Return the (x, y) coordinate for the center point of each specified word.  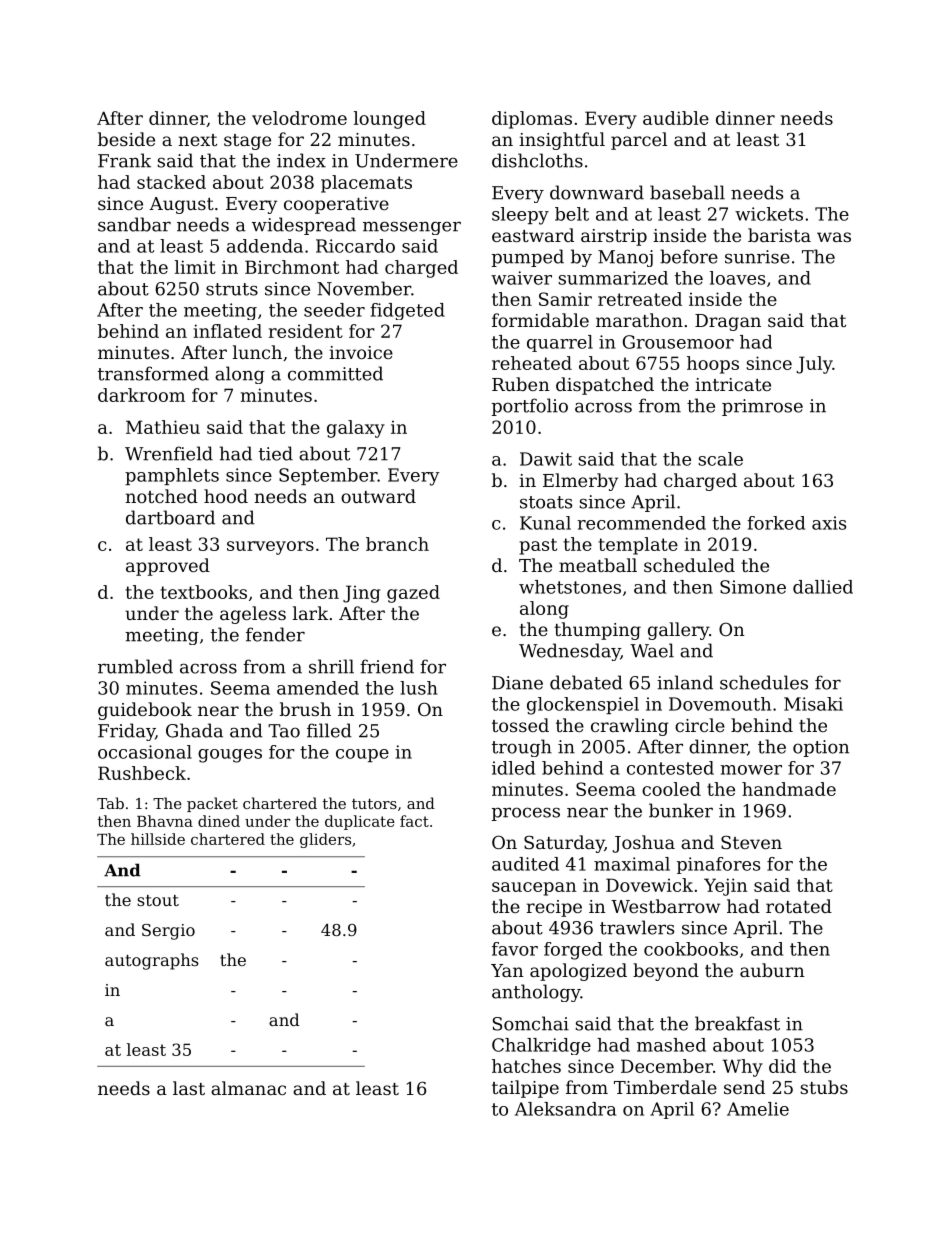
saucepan (534, 889)
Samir (565, 299)
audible (676, 118)
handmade (789, 789)
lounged (390, 120)
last (189, 1088)
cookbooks (691, 949)
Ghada (194, 730)
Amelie (758, 1109)
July (814, 365)
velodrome (299, 118)
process (526, 814)
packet (212, 804)
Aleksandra (565, 1109)
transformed (153, 373)
